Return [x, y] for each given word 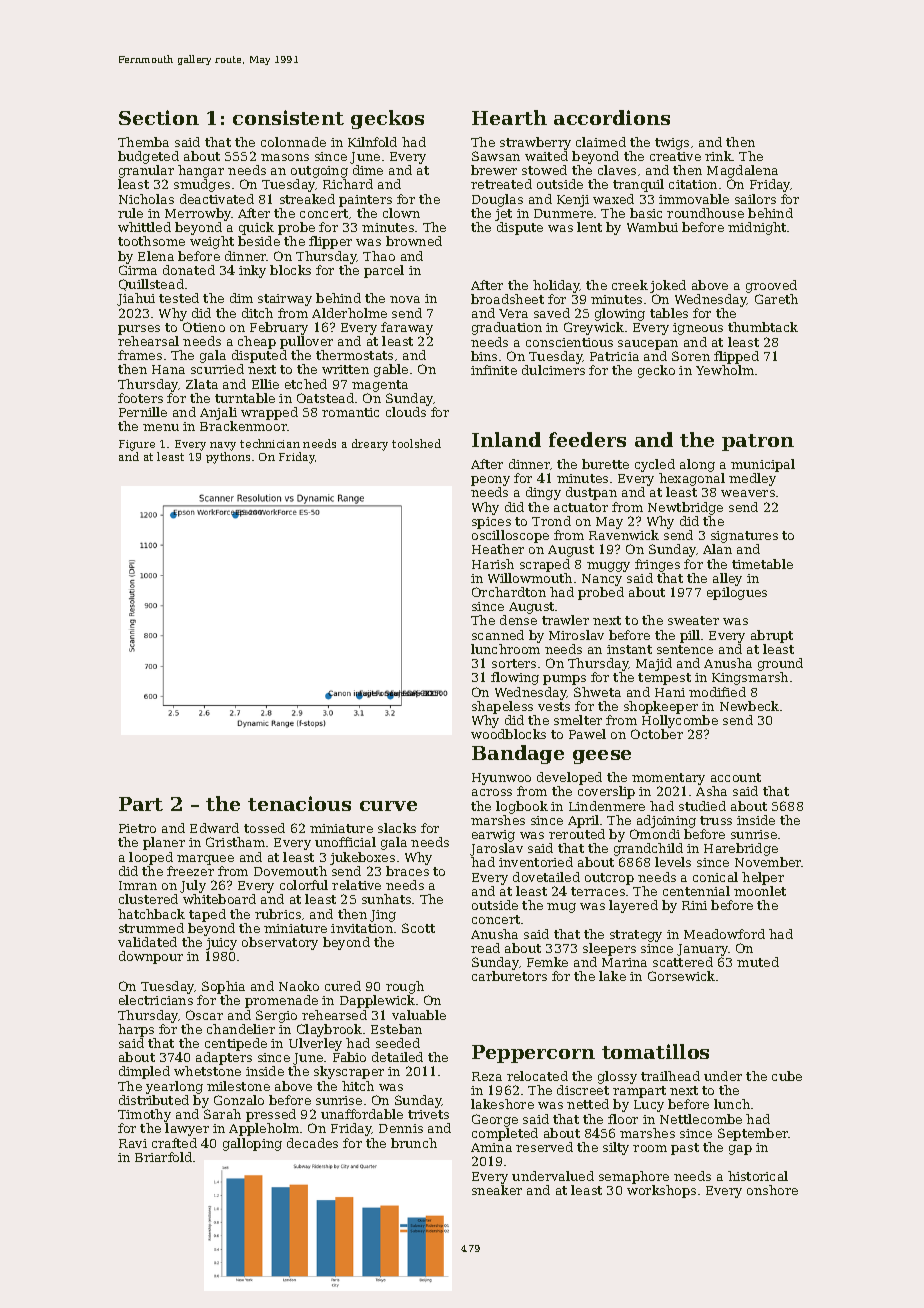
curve [388, 806]
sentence [685, 649]
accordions [612, 117]
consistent [288, 117]
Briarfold [163, 1157]
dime [368, 170]
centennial [696, 891]
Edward [214, 828]
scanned [498, 635]
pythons [228, 458]
